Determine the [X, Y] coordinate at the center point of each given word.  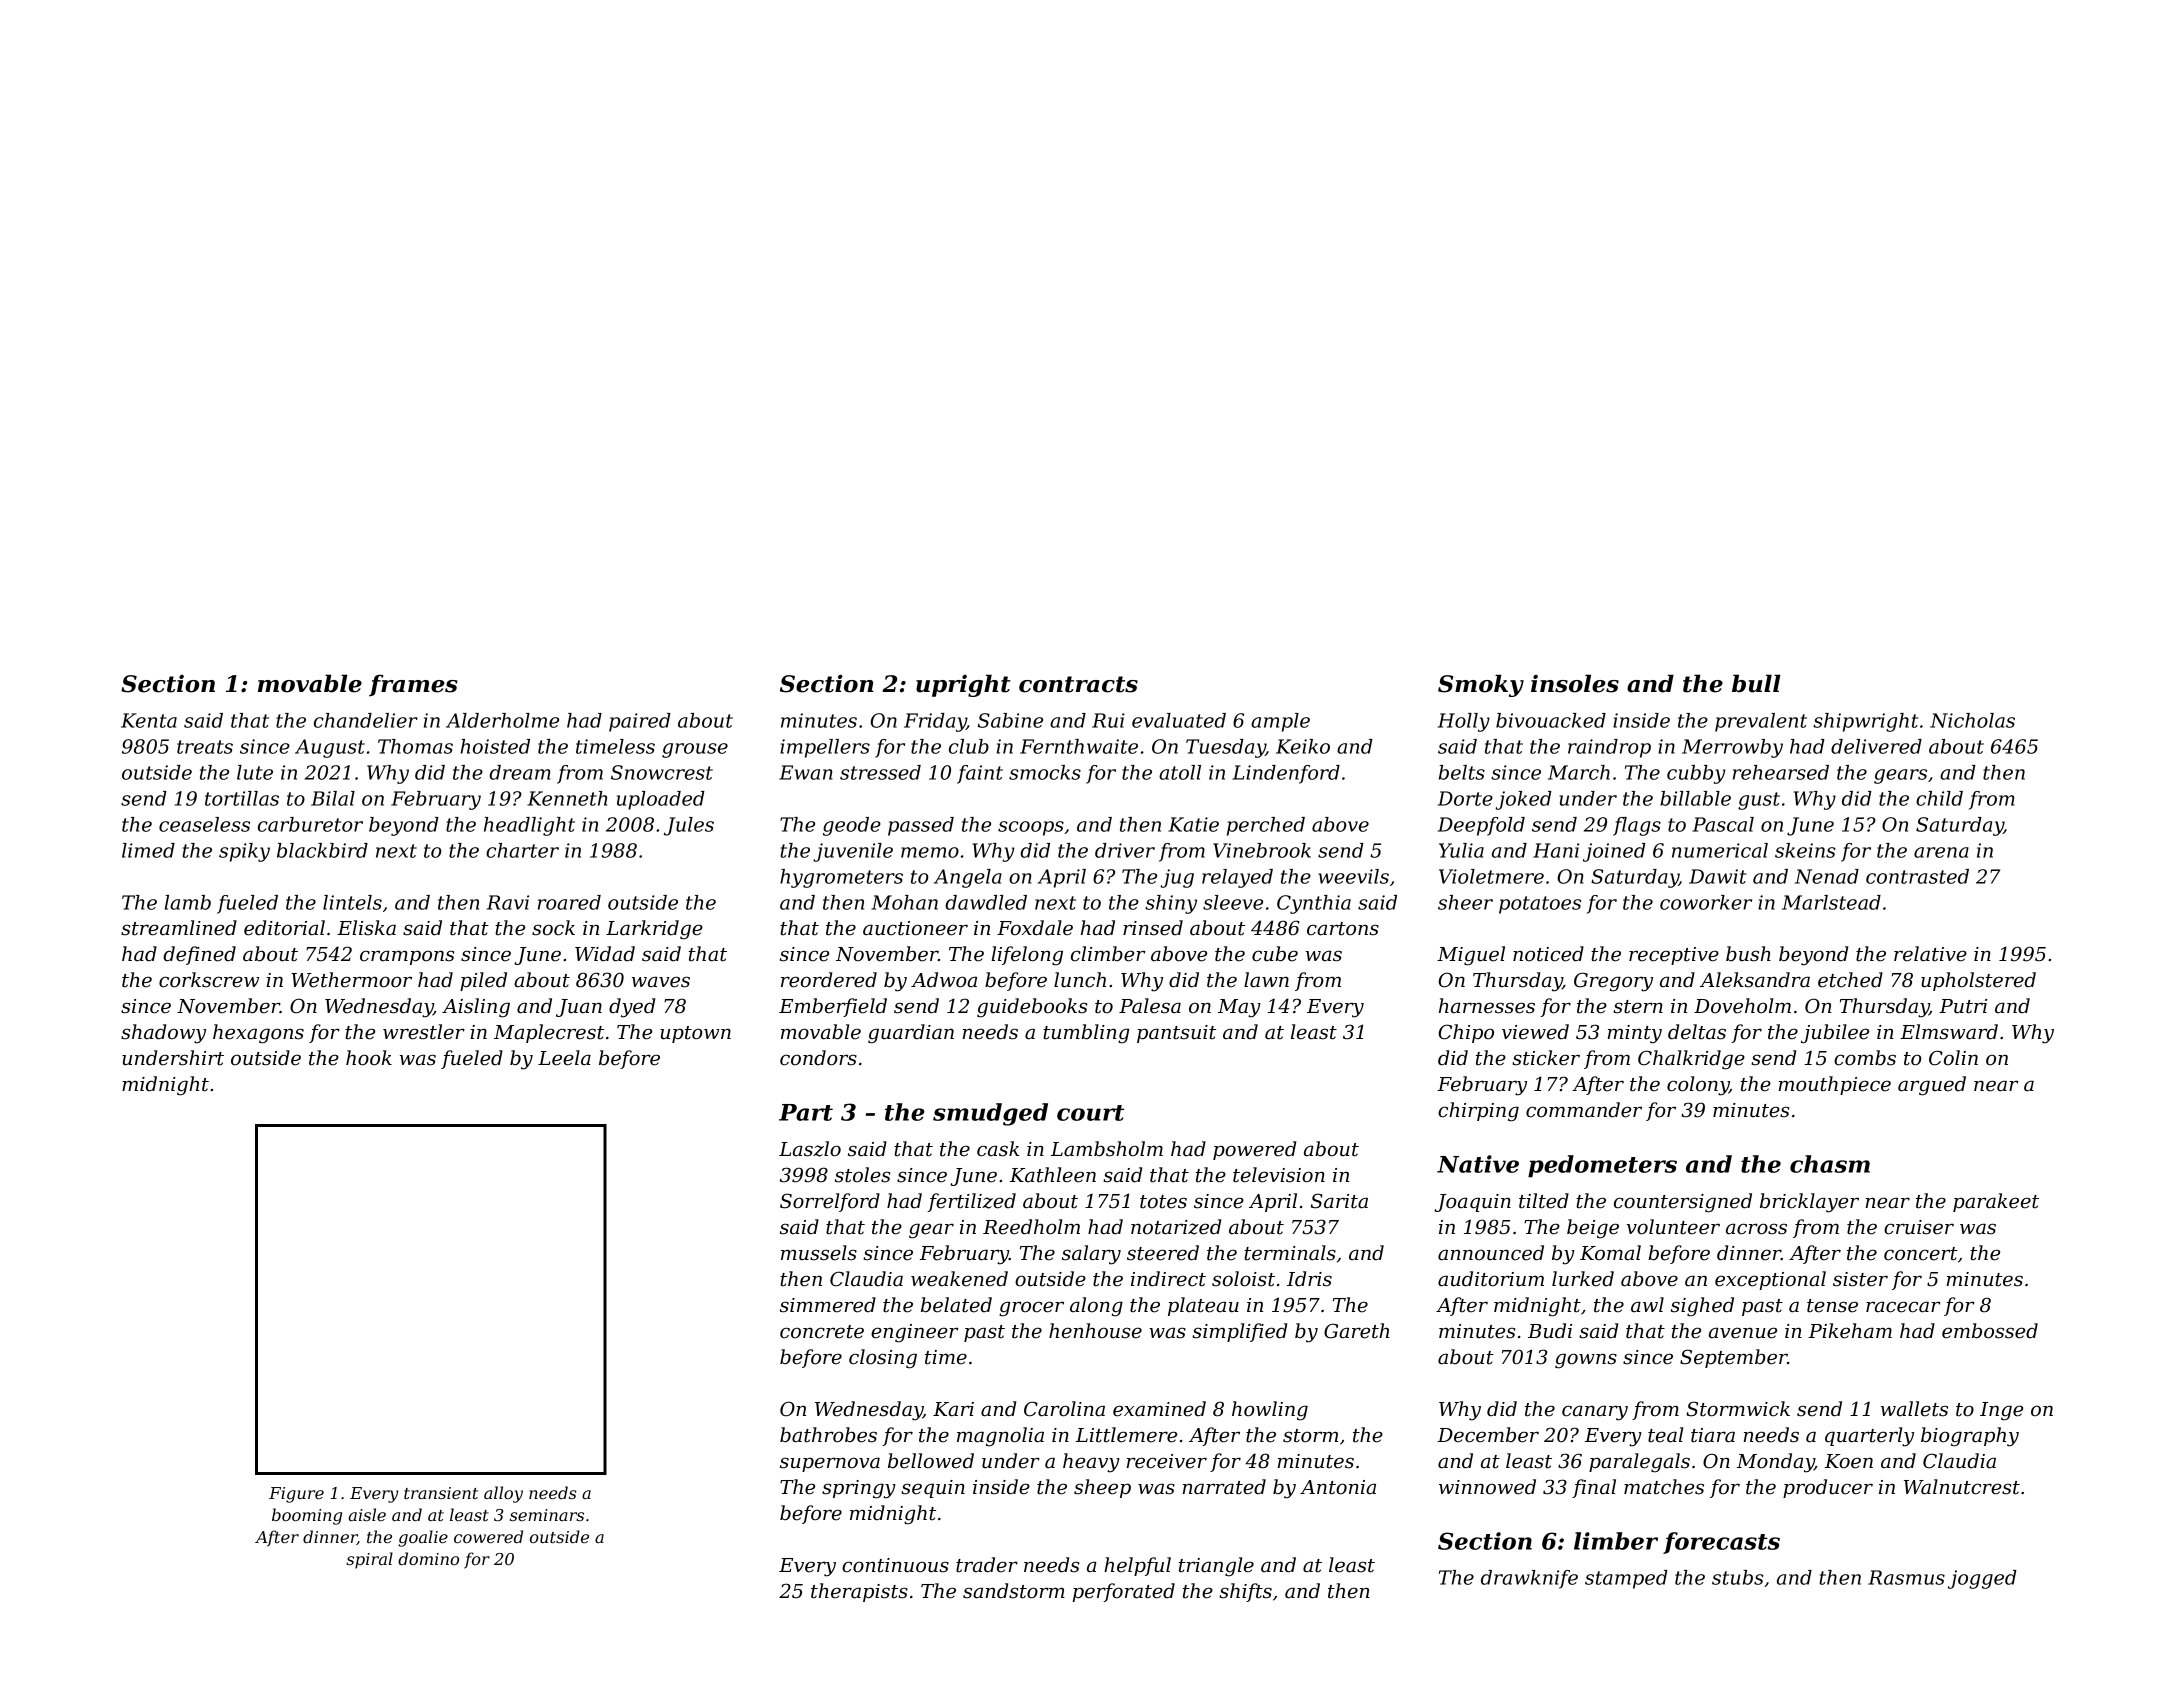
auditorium [1491, 1279]
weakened [959, 1279]
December [1488, 1435]
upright [963, 685]
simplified [1239, 1332]
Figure [296, 1495]
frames [413, 685]
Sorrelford [830, 1202]
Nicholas [1972, 720]
